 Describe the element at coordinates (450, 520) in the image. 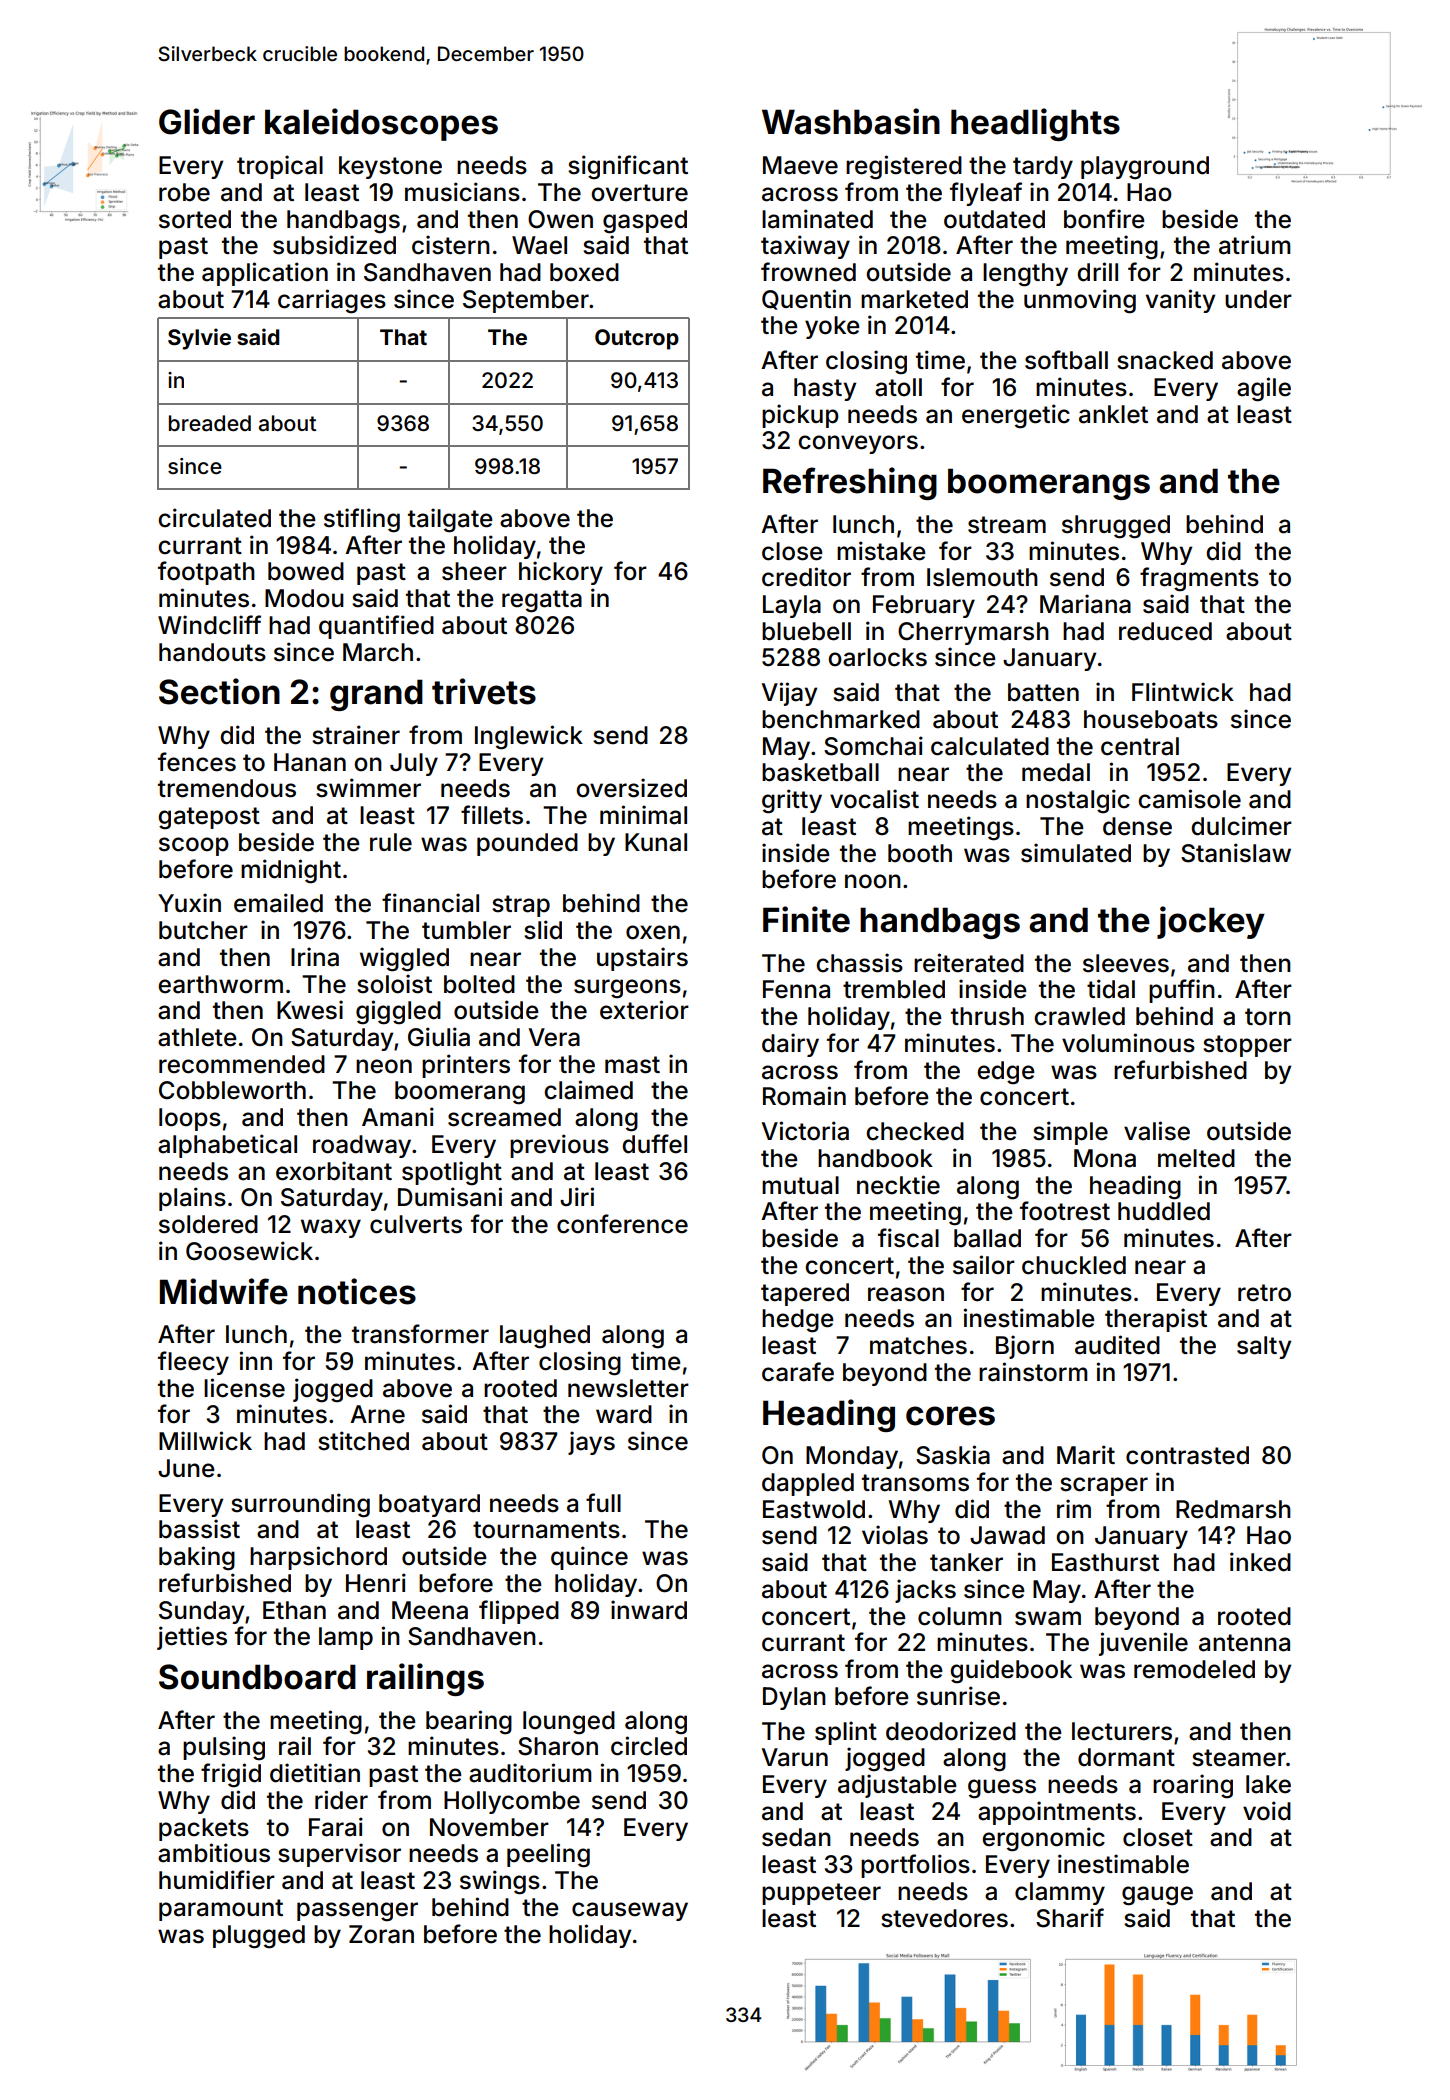

I see `tailgate` at that location.
